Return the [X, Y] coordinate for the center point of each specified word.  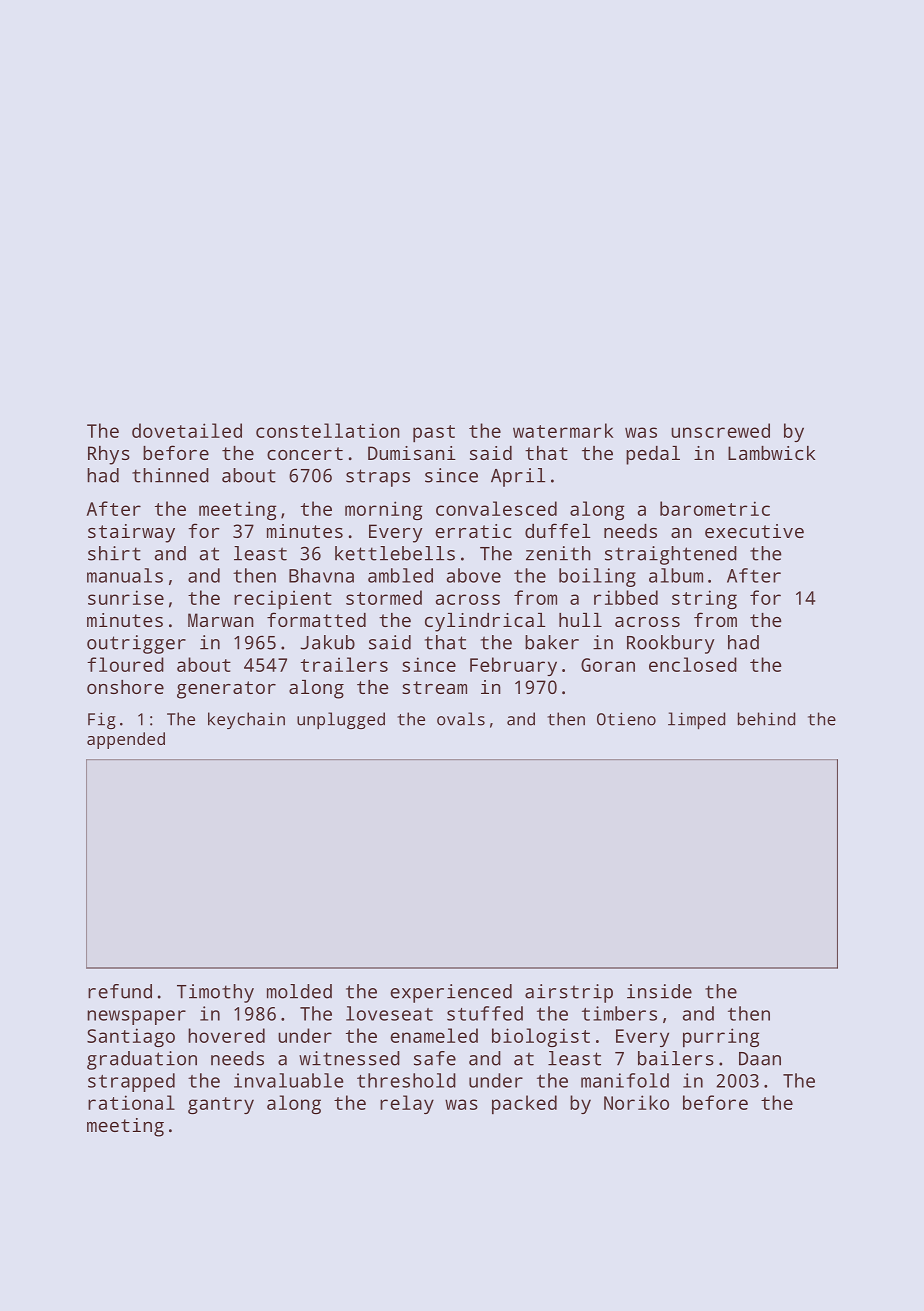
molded [299, 991]
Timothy [215, 993]
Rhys [109, 455]
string [704, 599]
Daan [760, 1059]
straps [378, 478]
